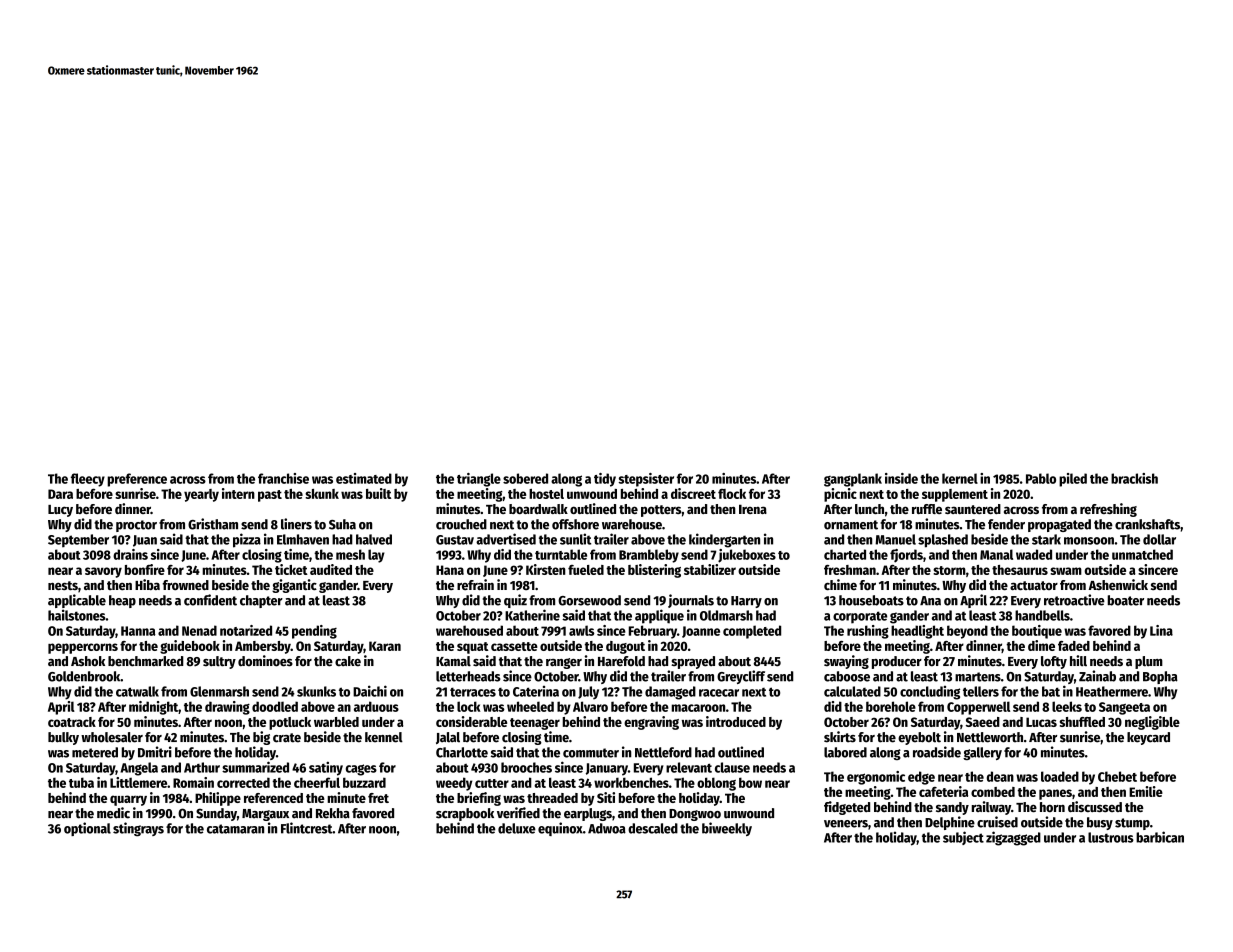 The image size is (1233, 952). I want to click on fleecy, so click(88, 480).
